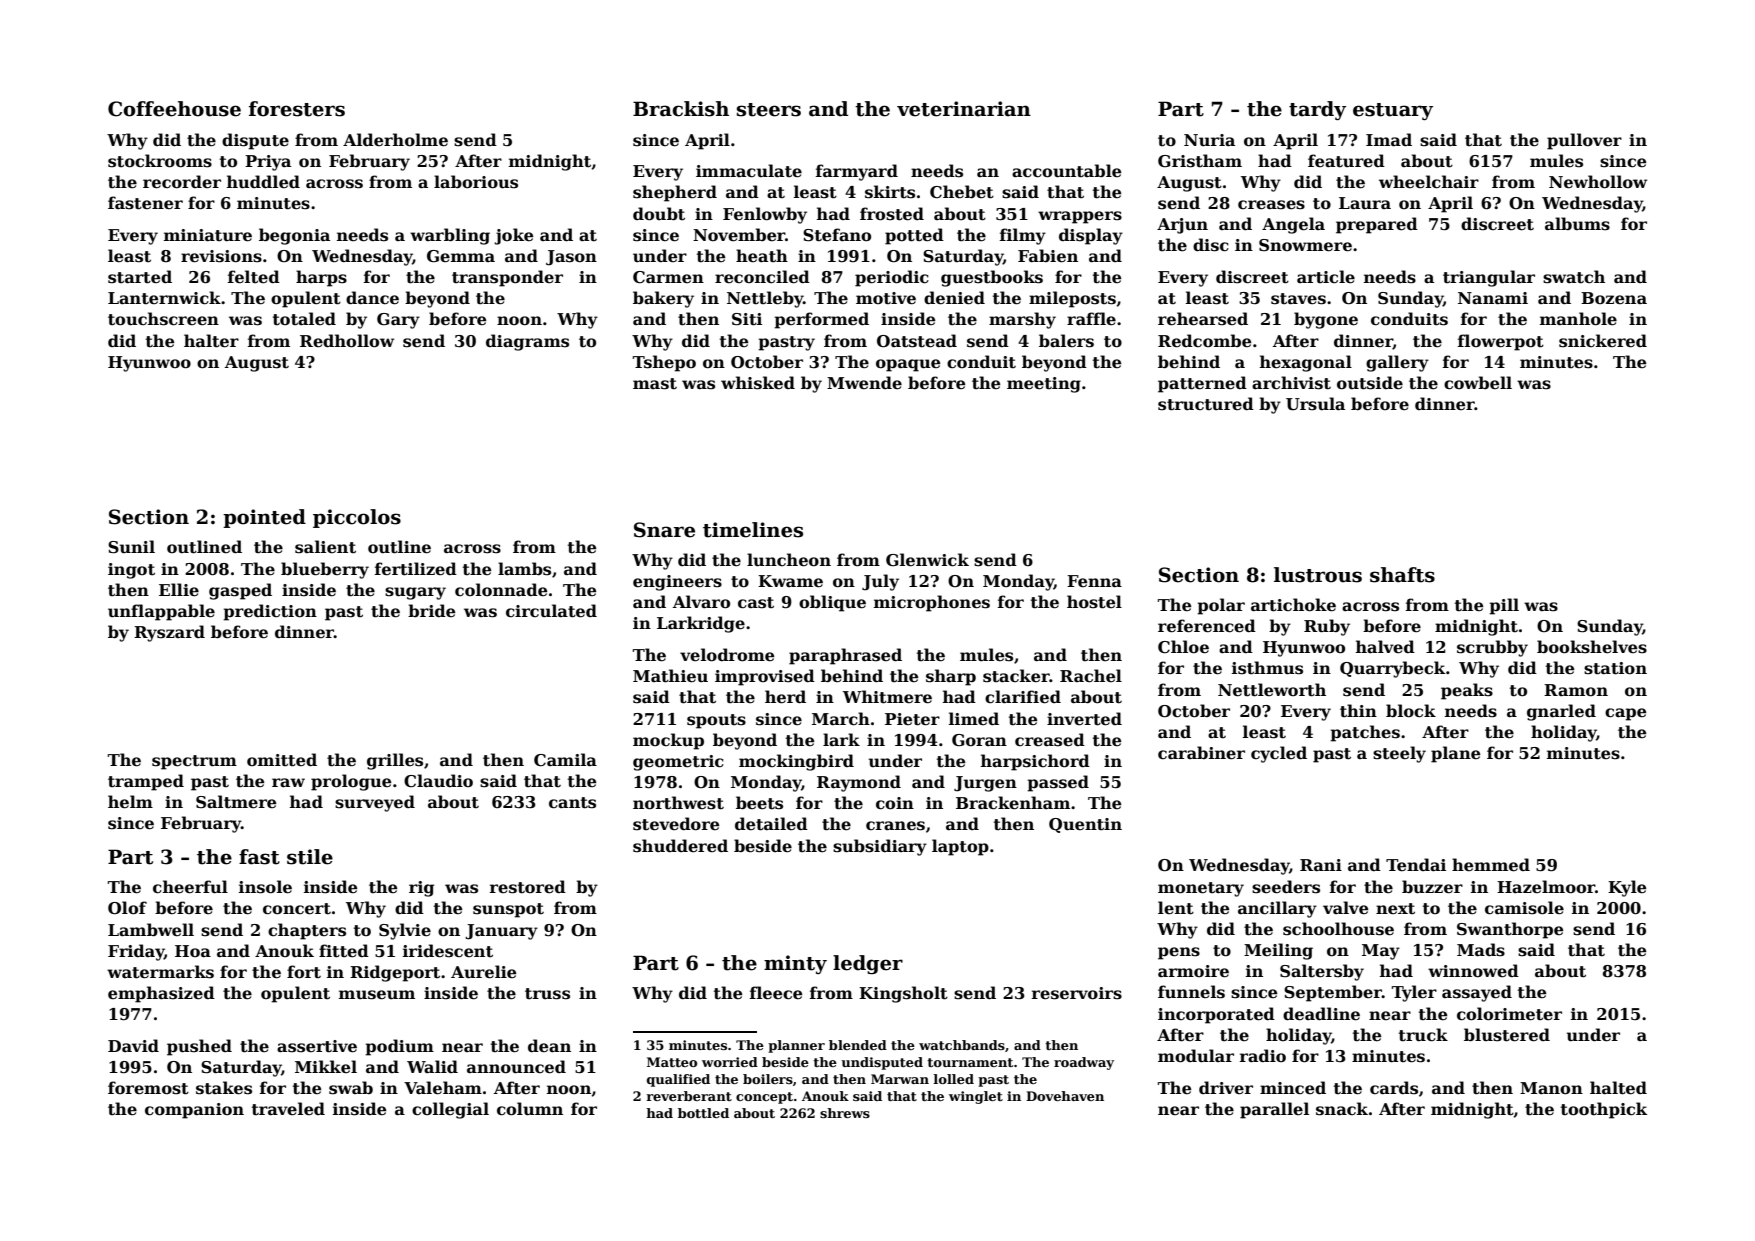 This image has height=1241, width=1755. What do you see at coordinates (1625, 714) in the image?
I see `cape` at bounding box center [1625, 714].
